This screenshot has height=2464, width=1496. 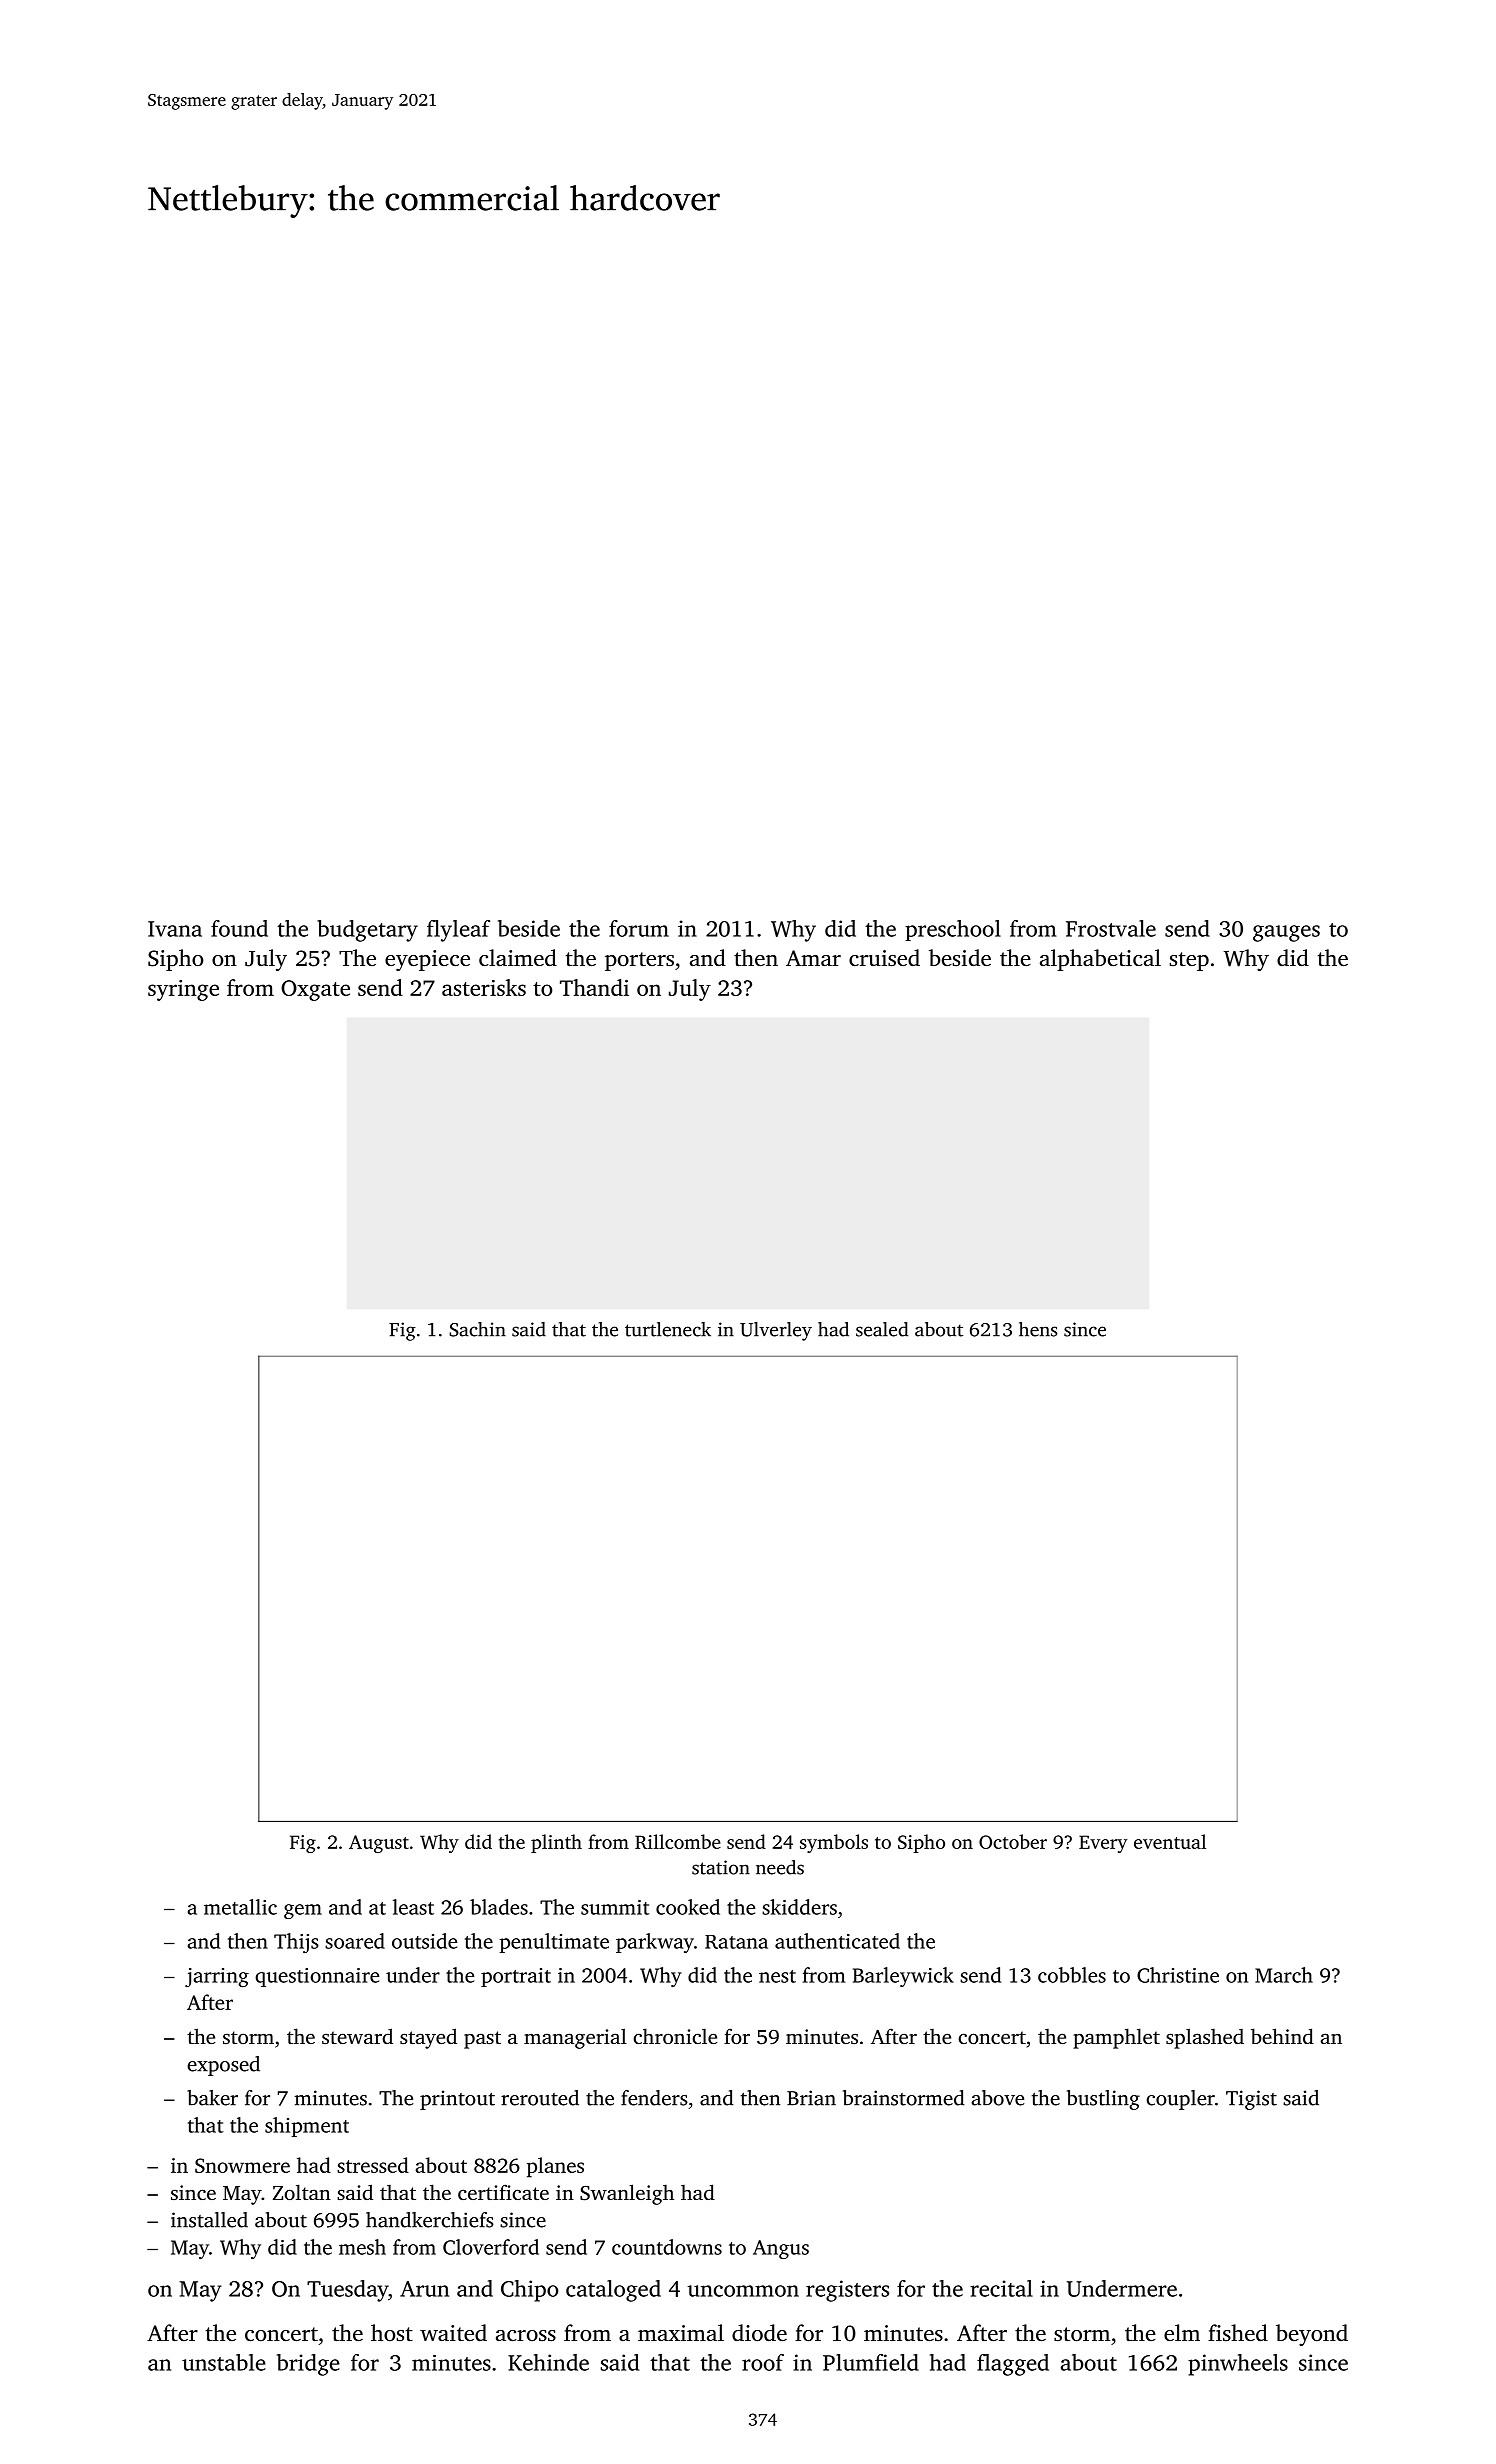 What do you see at coordinates (1189, 961) in the screenshot?
I see `step` at bounding box center [1189, 961].
